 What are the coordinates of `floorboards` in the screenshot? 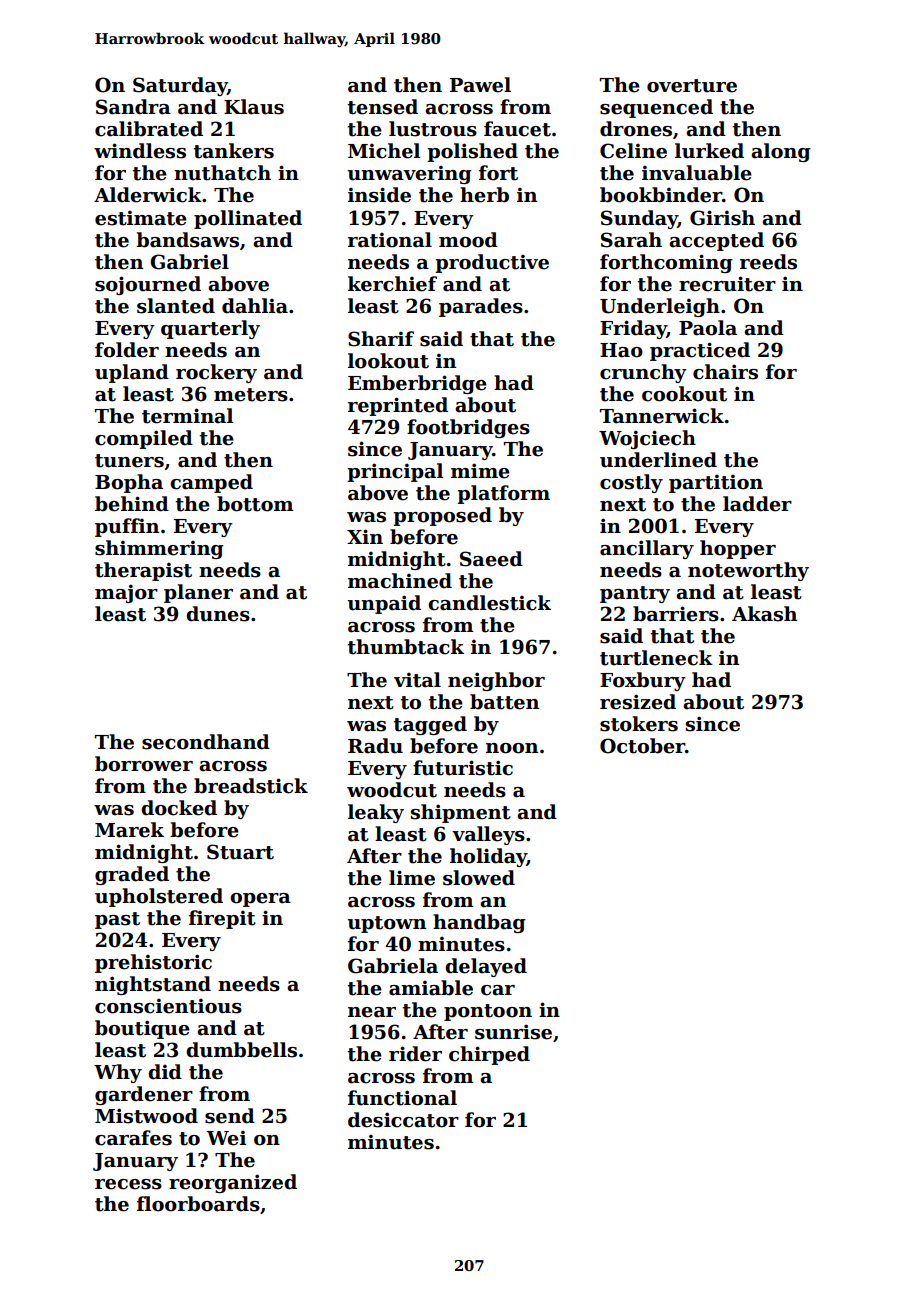 It's located at (198, 1204).
